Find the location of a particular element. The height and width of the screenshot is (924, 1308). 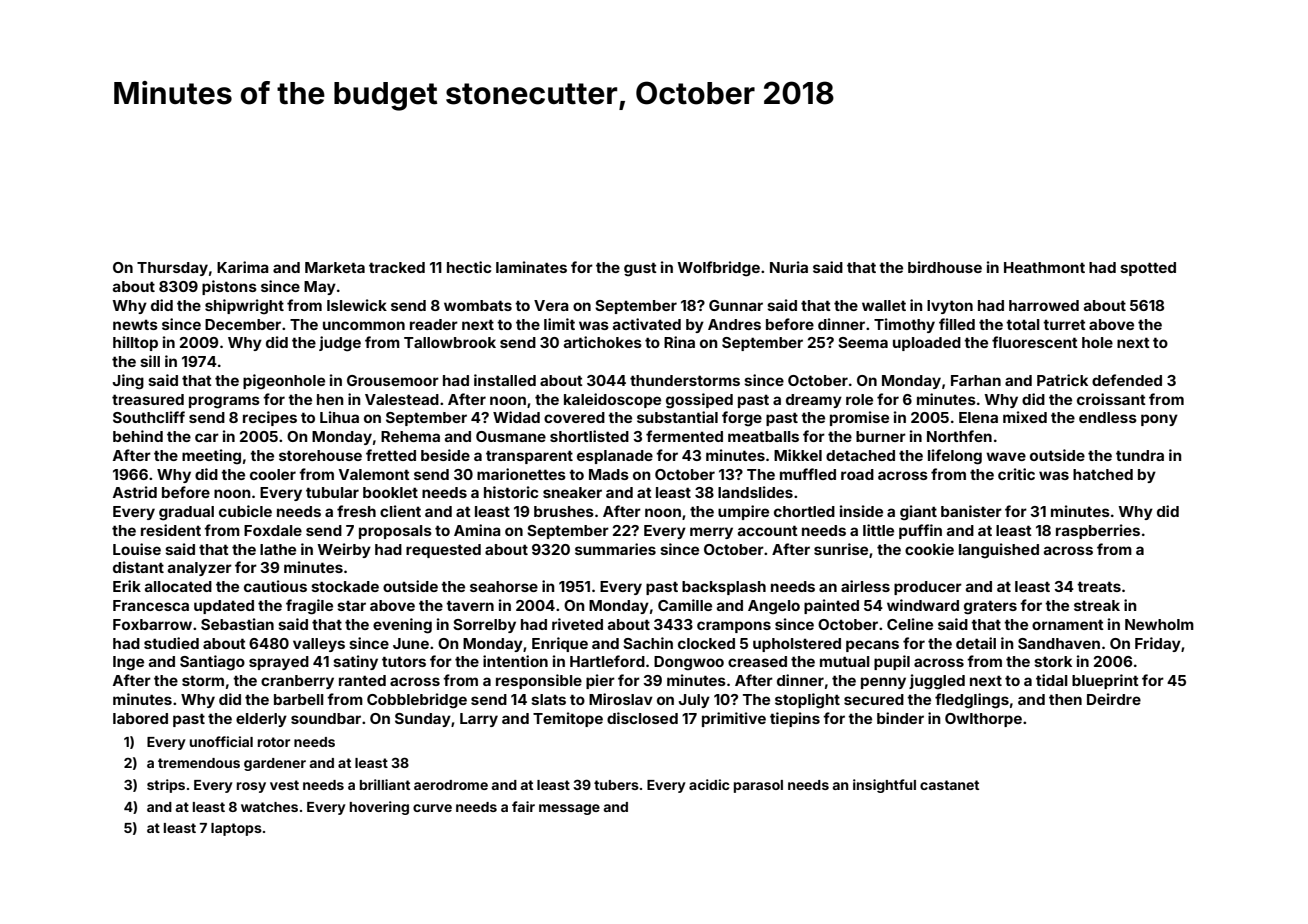

lathe is located at coordinates (278, 549).
